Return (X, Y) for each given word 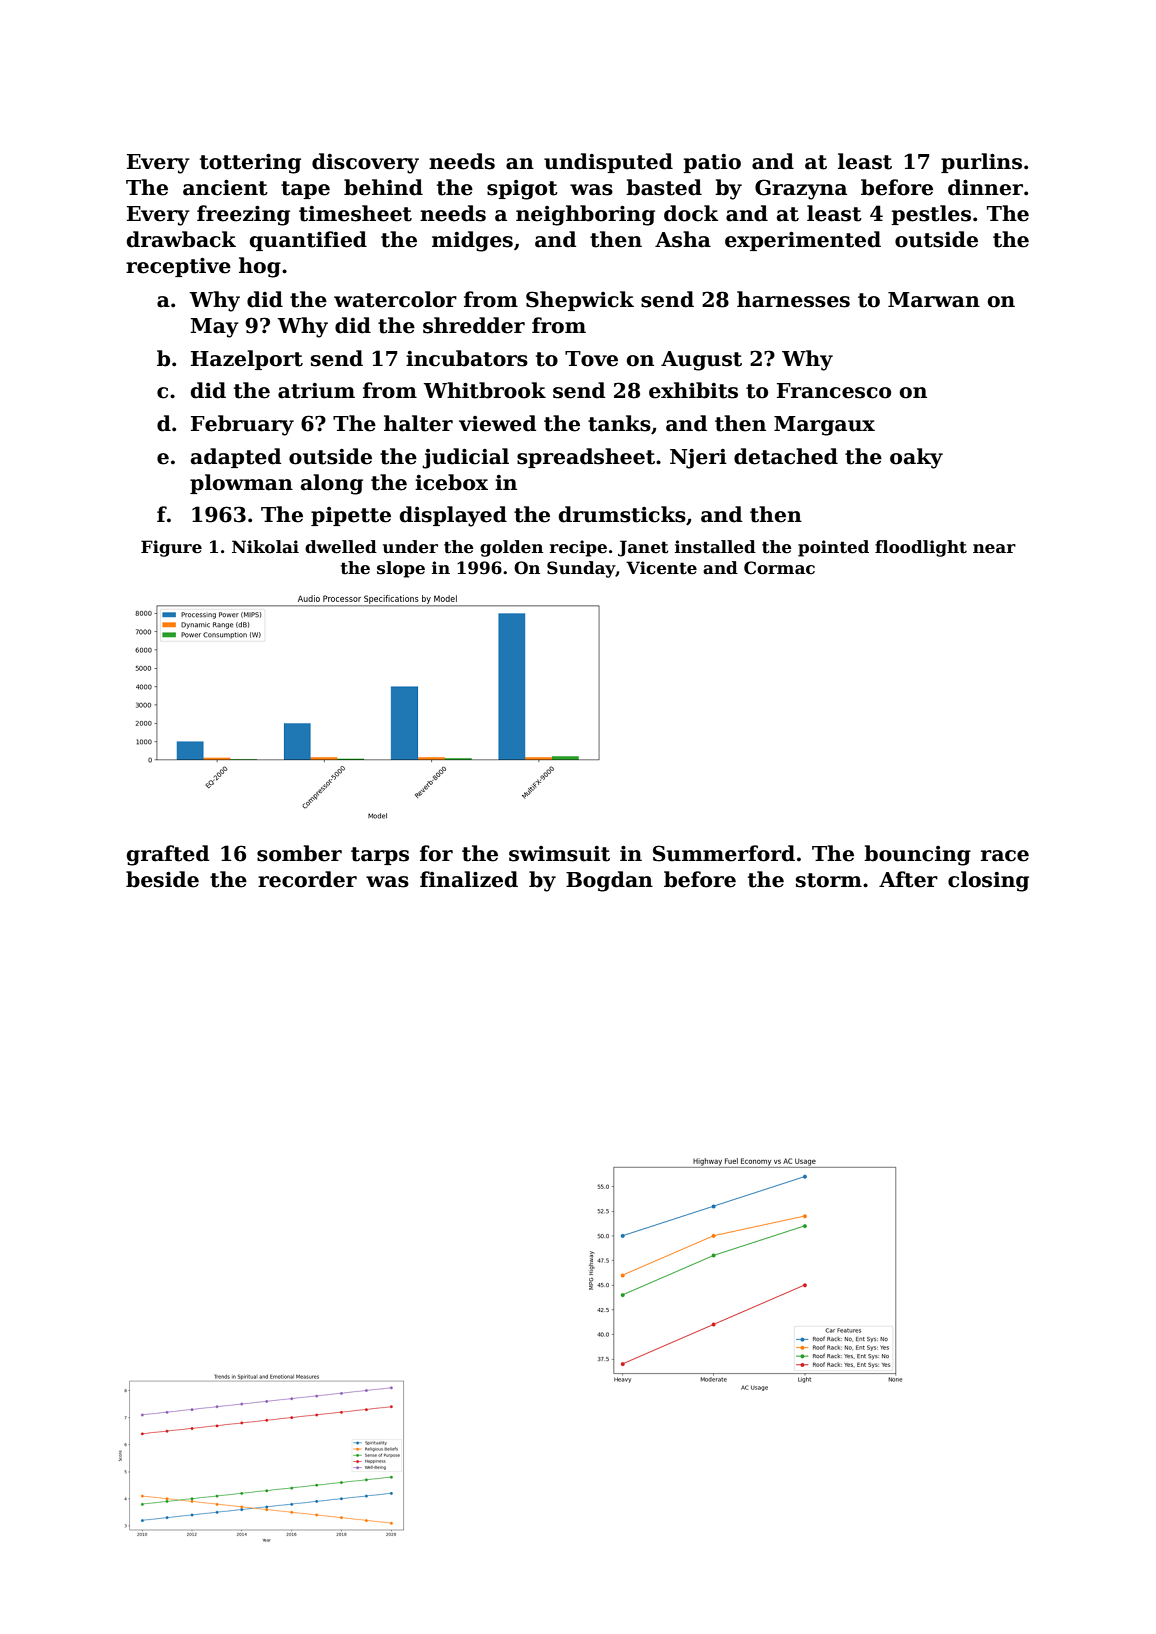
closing (988, 881)
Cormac (779, 568)
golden (511, 548)
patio (712, 163)
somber (299, 853)
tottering (250, 164)
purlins (981, 163)
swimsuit (559, 854)
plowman (241, 484)
